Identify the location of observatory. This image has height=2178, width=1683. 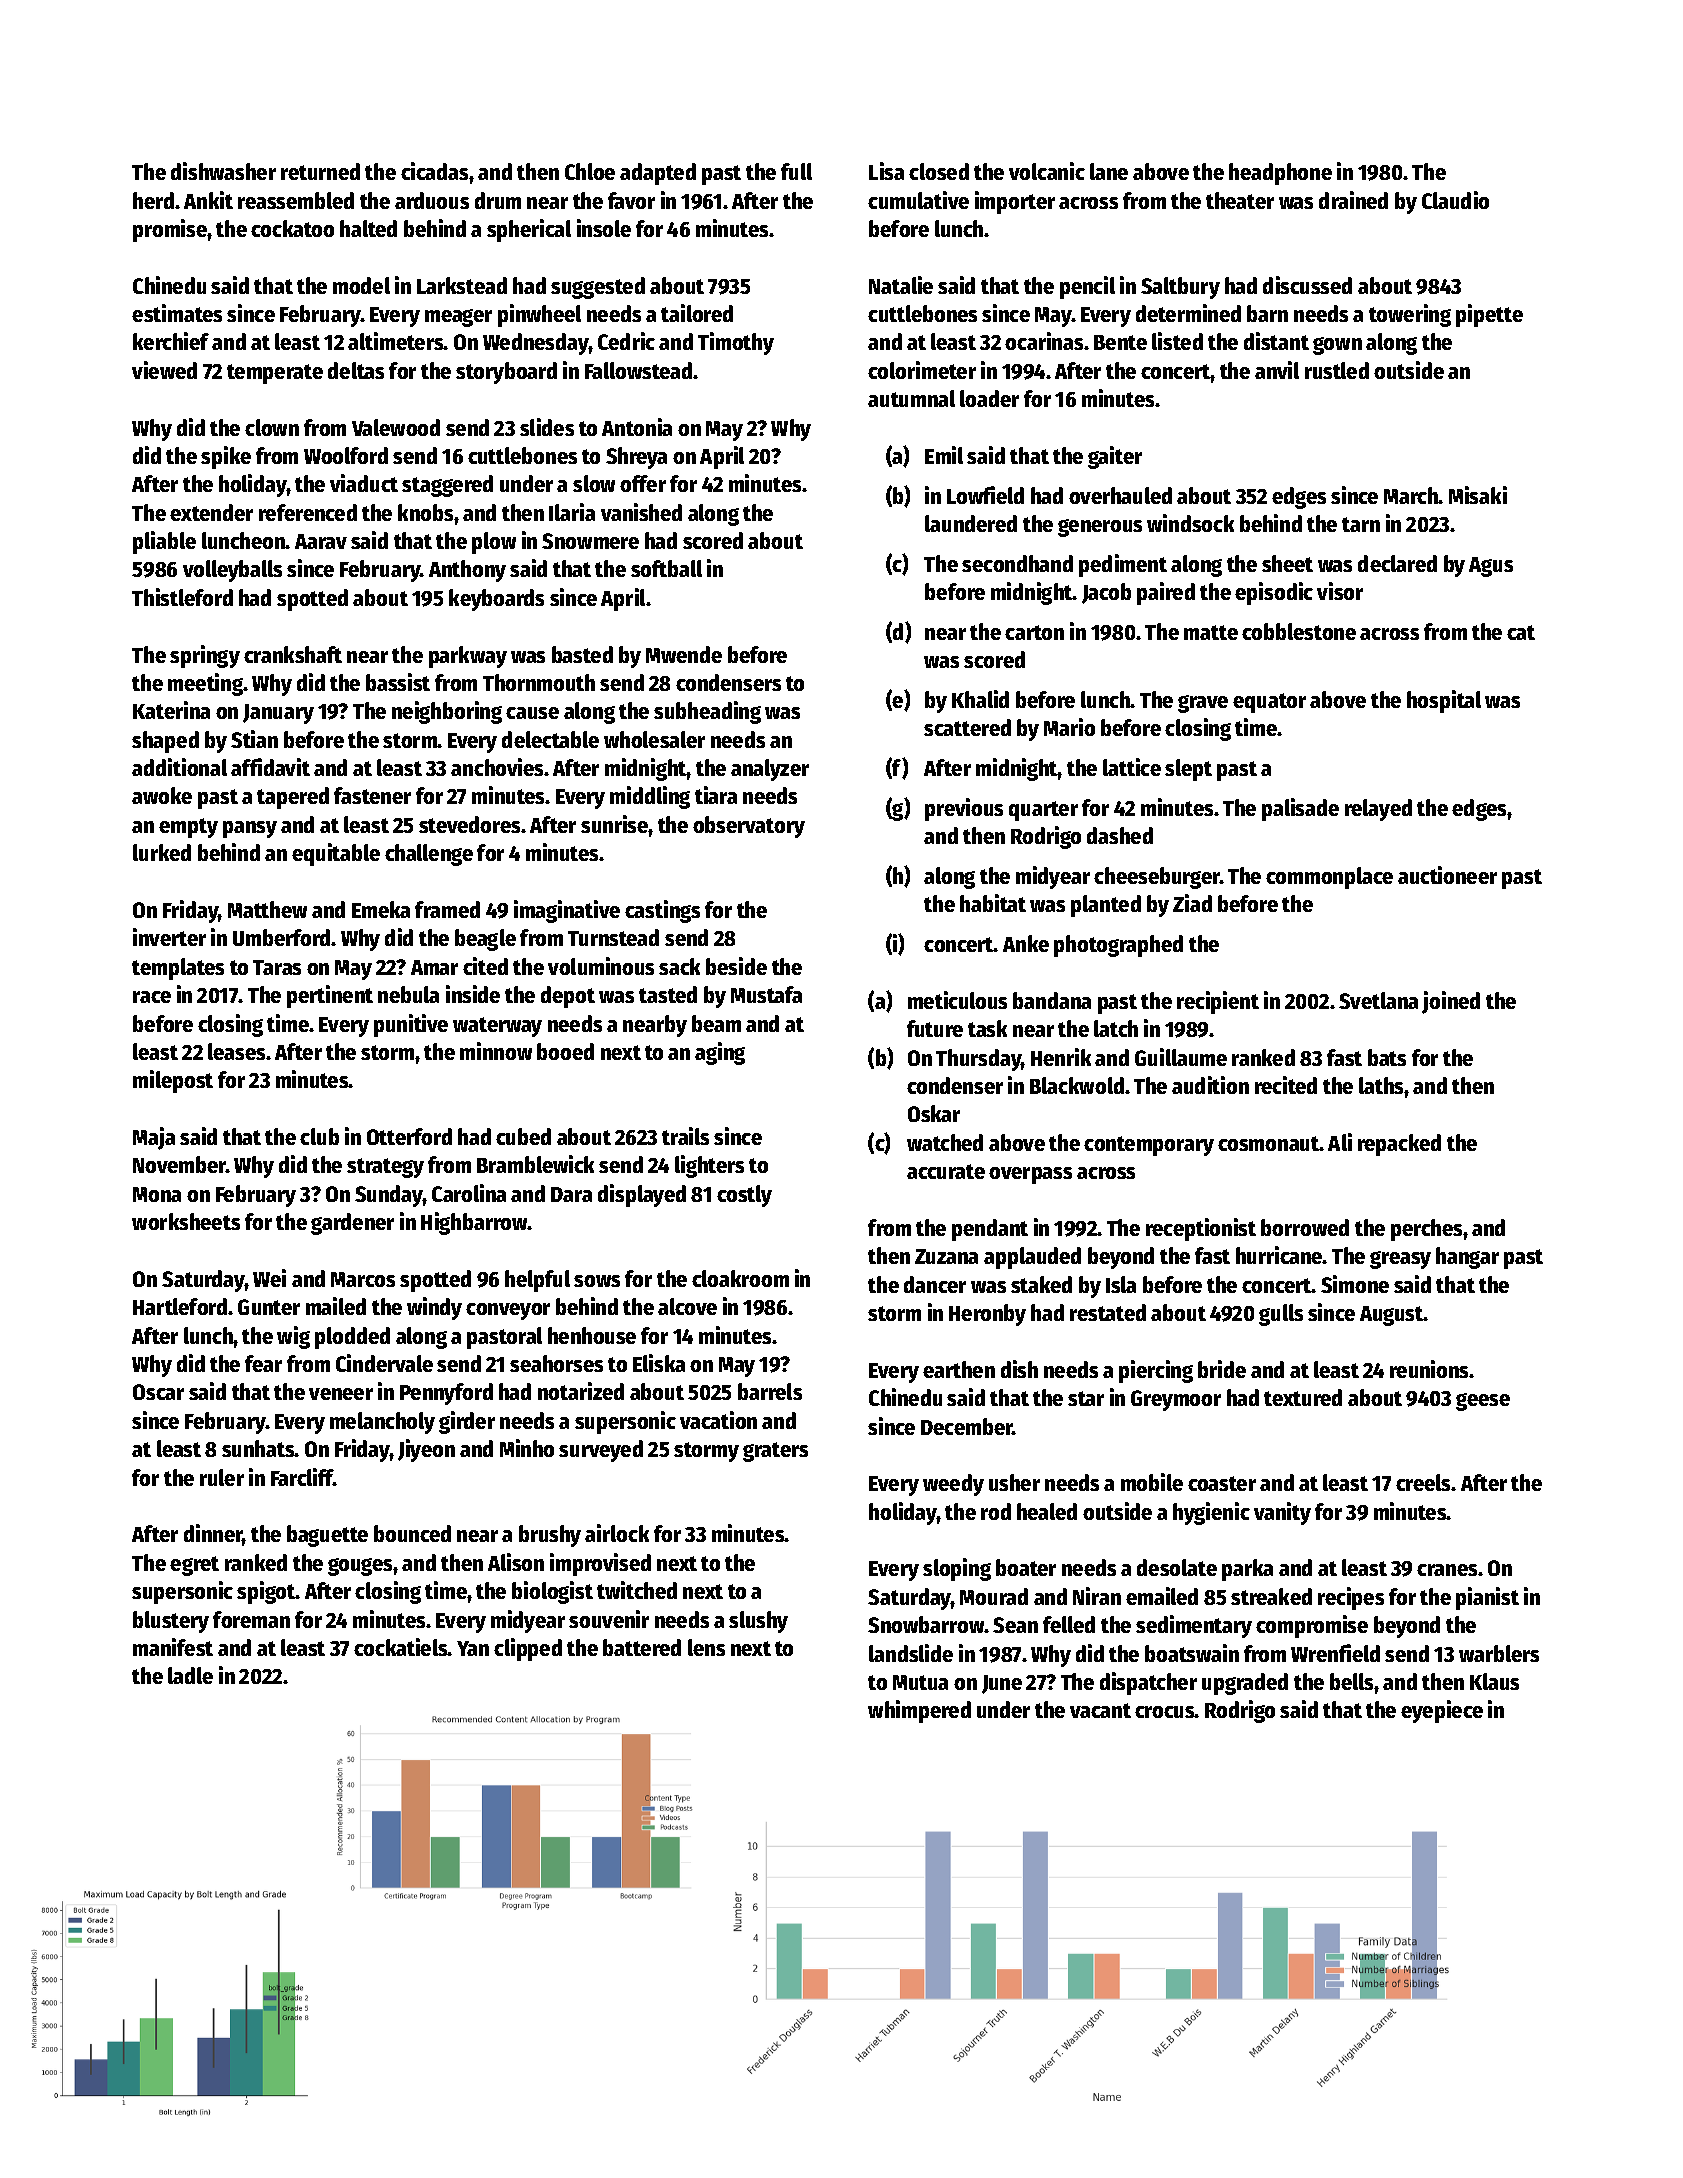
(749, 827).
